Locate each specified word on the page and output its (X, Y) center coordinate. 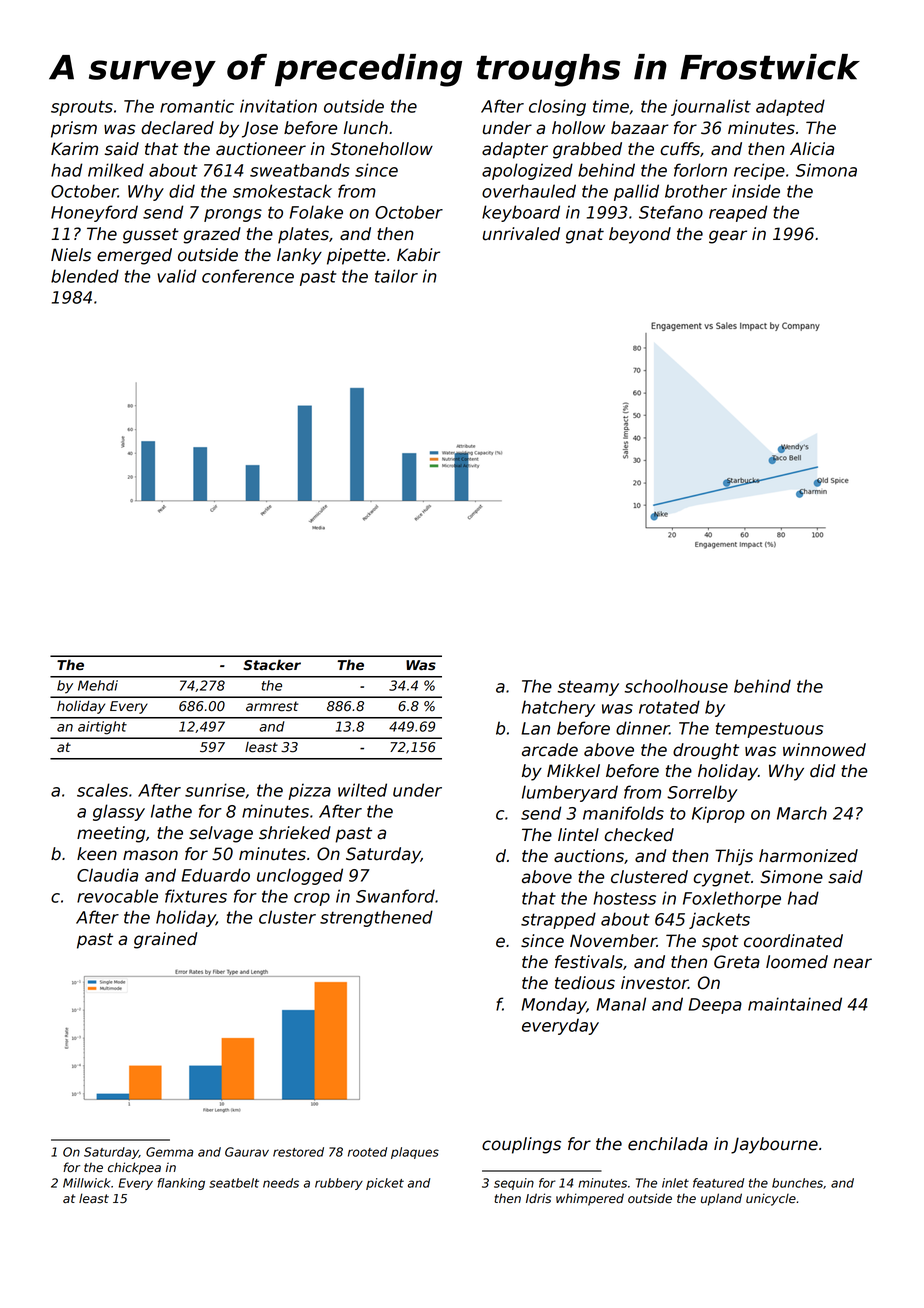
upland (721, 1199)
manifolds (623, 813)
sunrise (215, 790)
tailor (396, 276)
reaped (738, 213)
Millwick (87, 1183)
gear (728, 237)
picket (385, 1184)
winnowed (824, 750)
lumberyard (570, 793)
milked (116, 170)
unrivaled (521, 234)
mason (150, 855)
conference (248, 276)
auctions (589, 856)
